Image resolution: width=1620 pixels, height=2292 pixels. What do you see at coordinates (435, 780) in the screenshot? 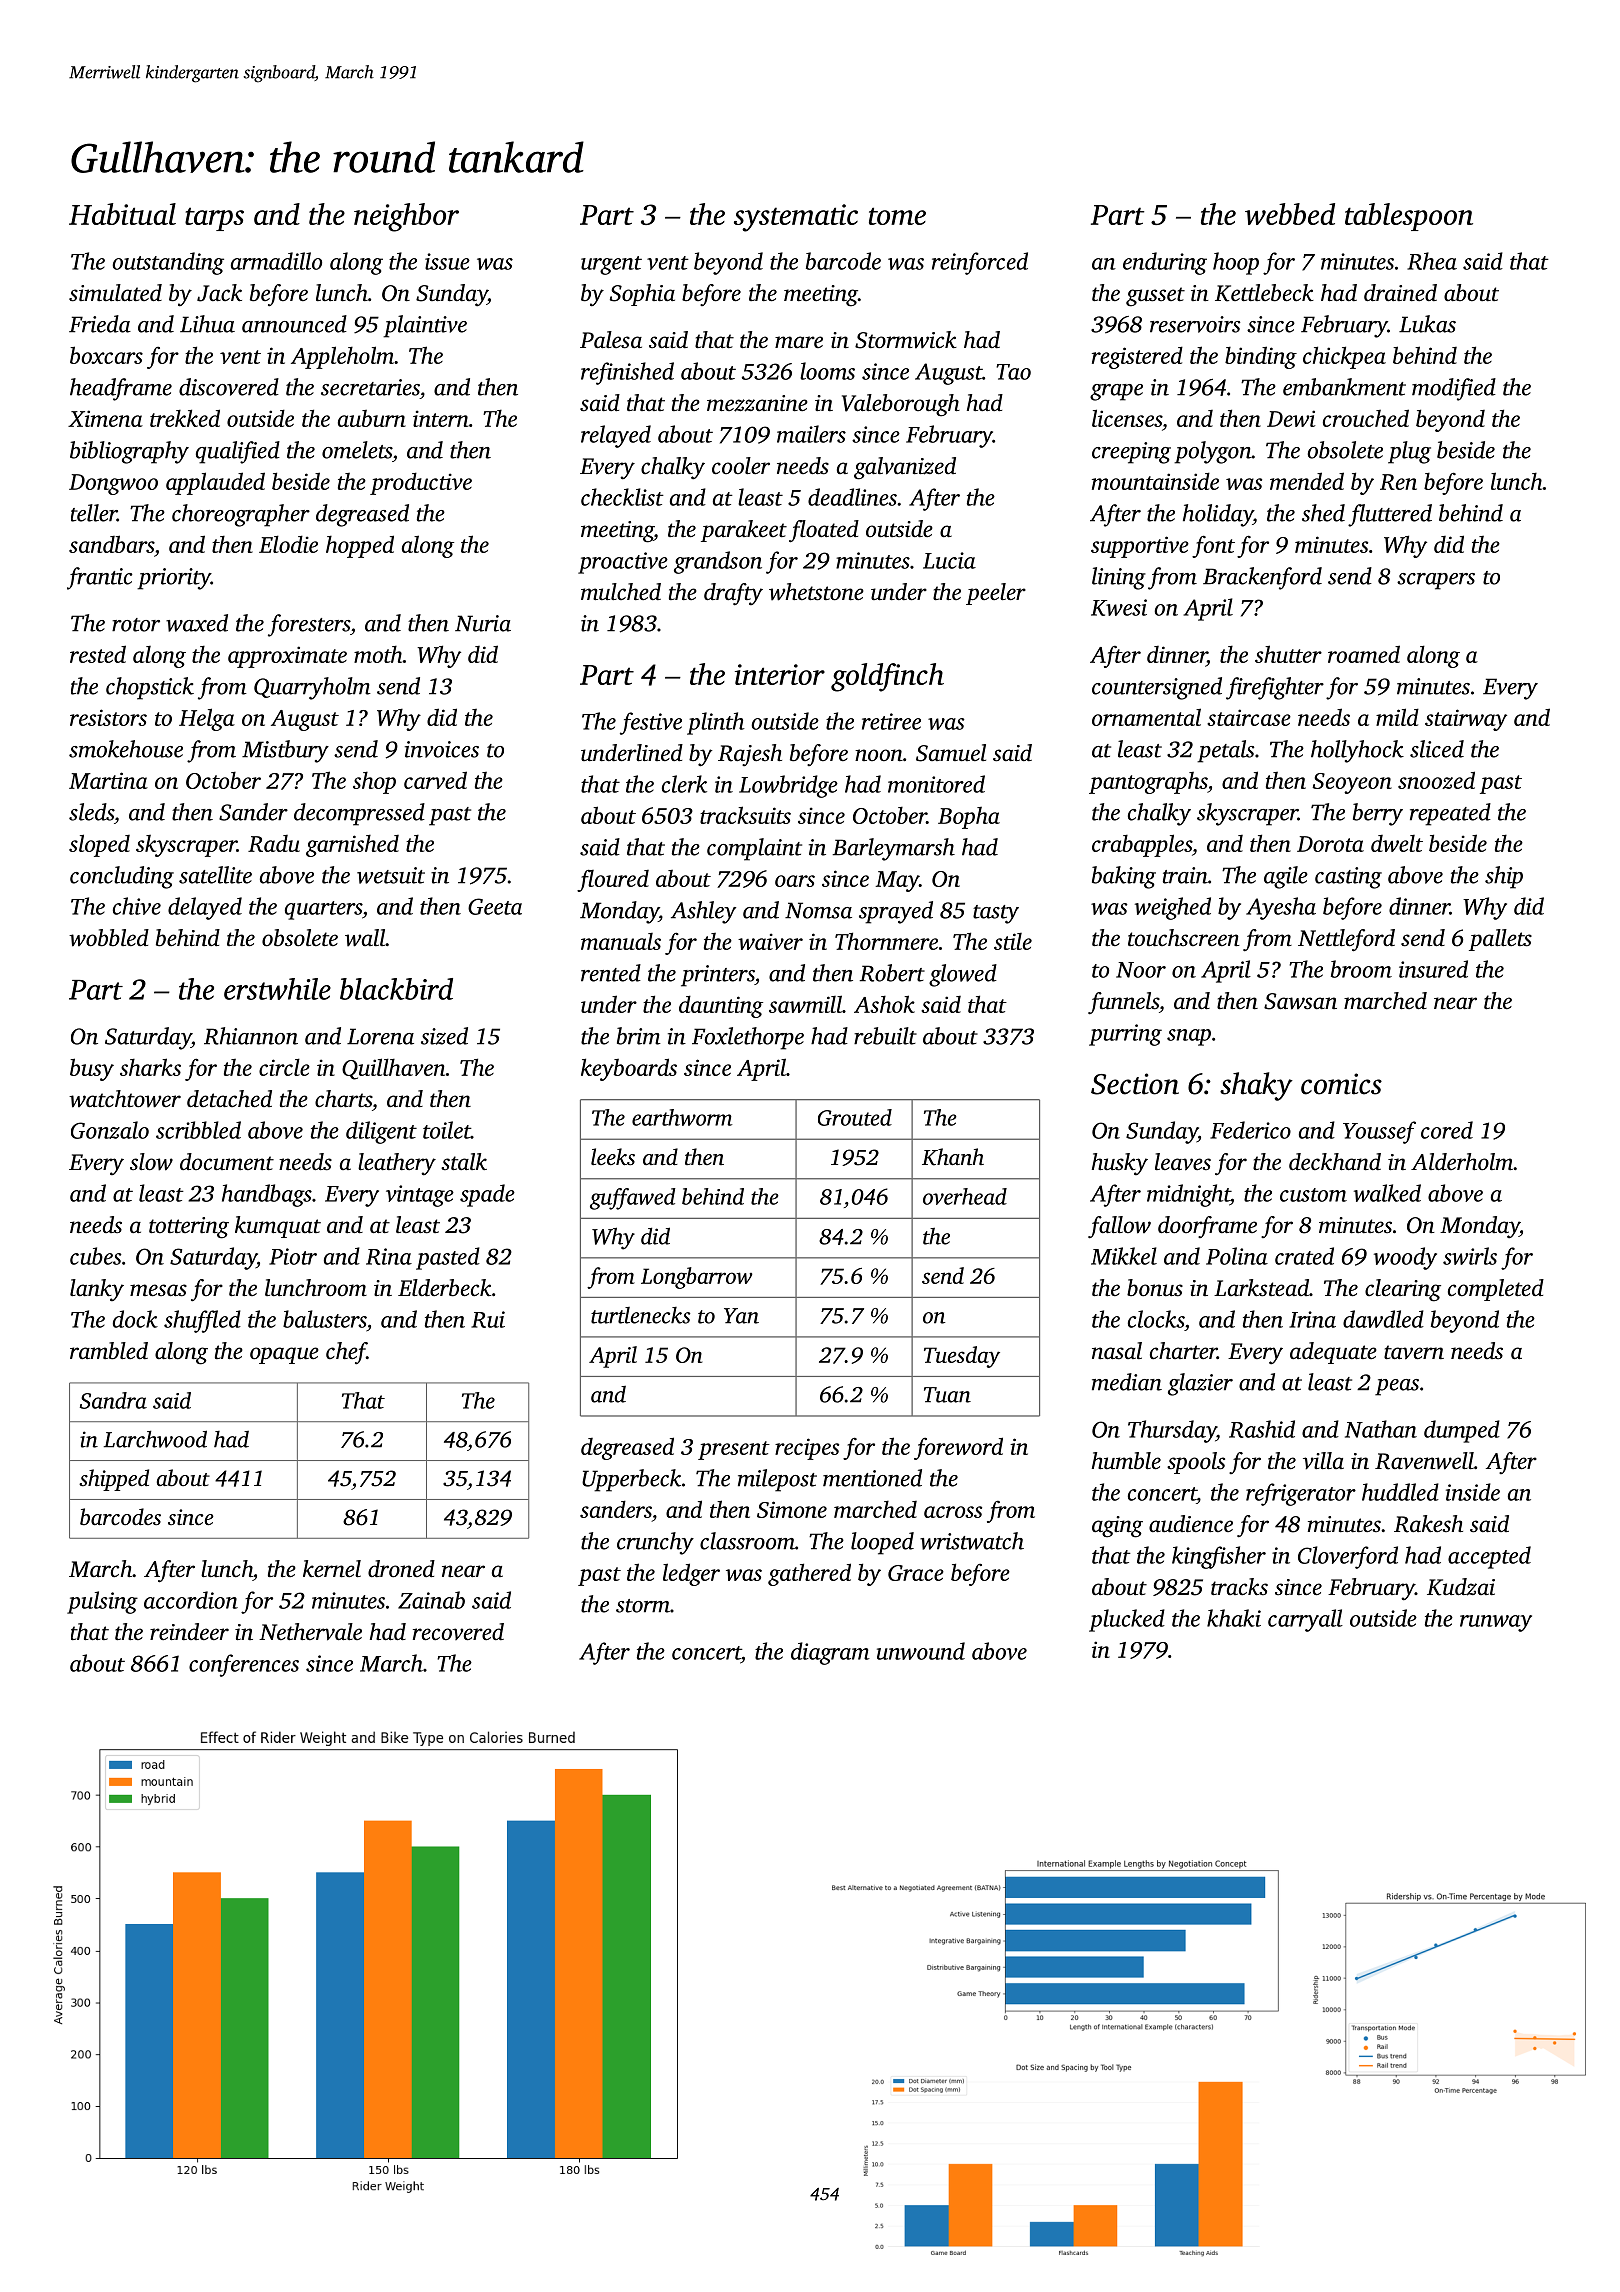
I see `carved` at bounding box center [435, 780].
